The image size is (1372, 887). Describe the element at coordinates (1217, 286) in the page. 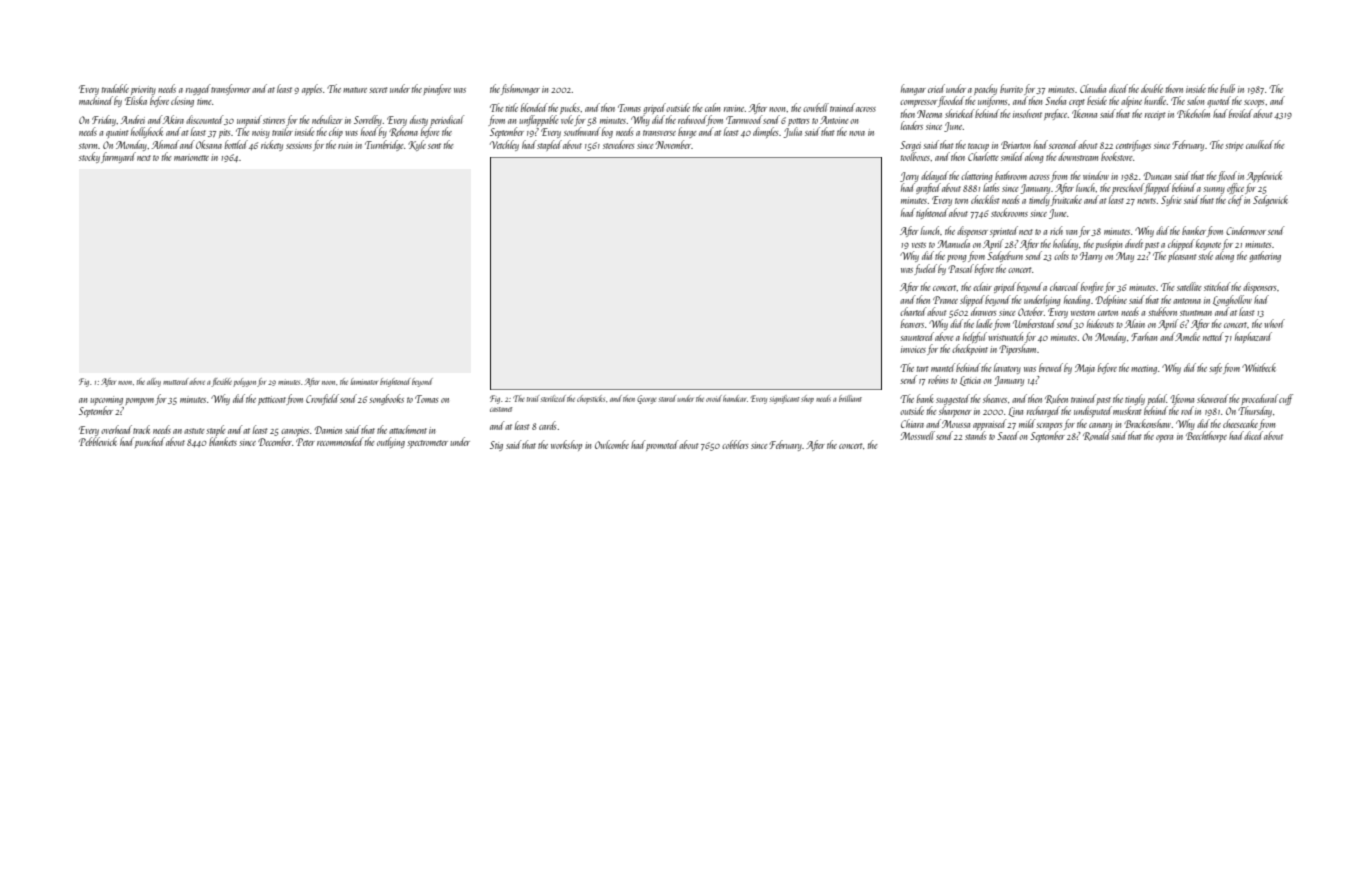

I see `stitched` at that location.
